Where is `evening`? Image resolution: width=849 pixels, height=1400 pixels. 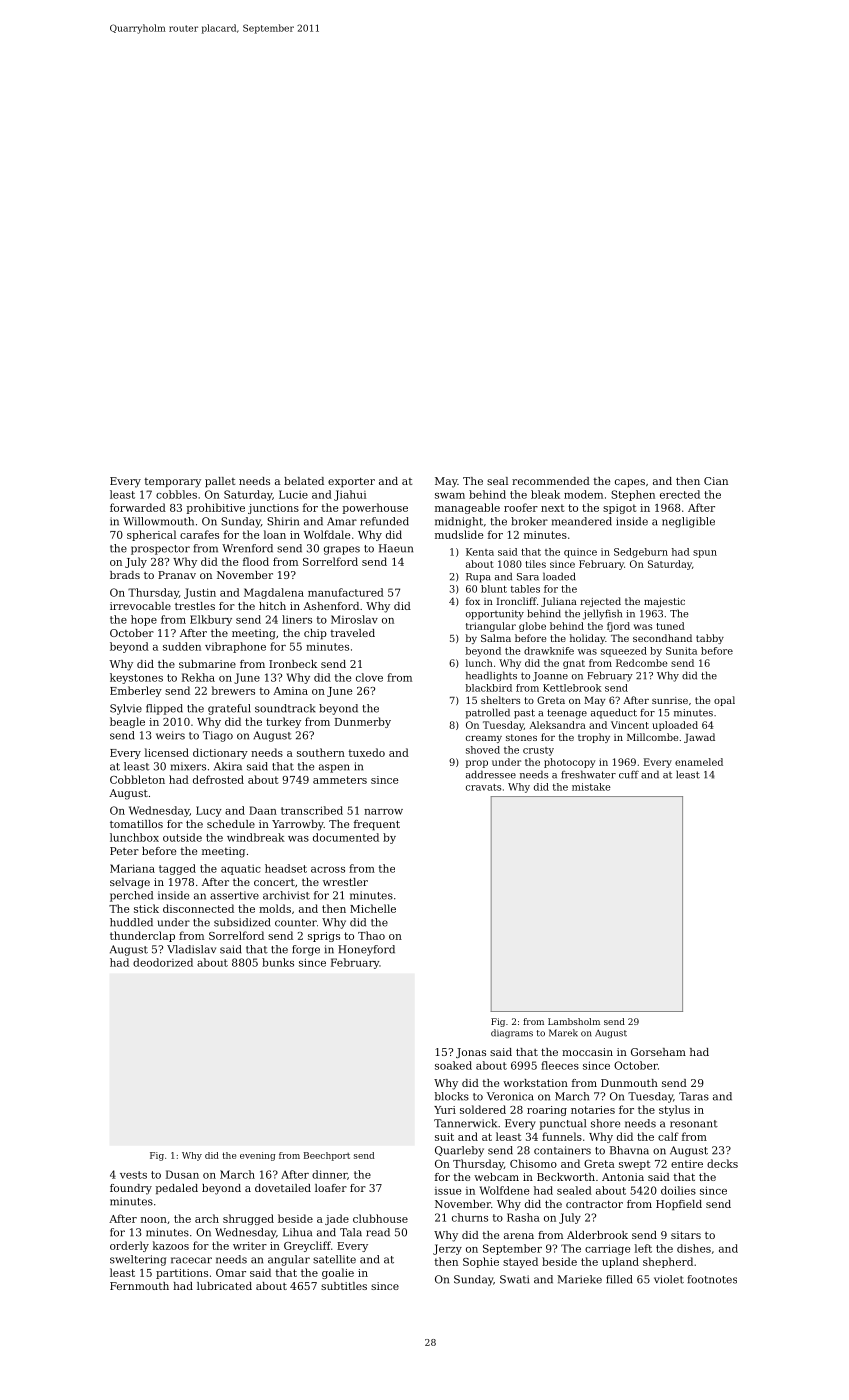 evening is located at coordinates (257, 1156).
